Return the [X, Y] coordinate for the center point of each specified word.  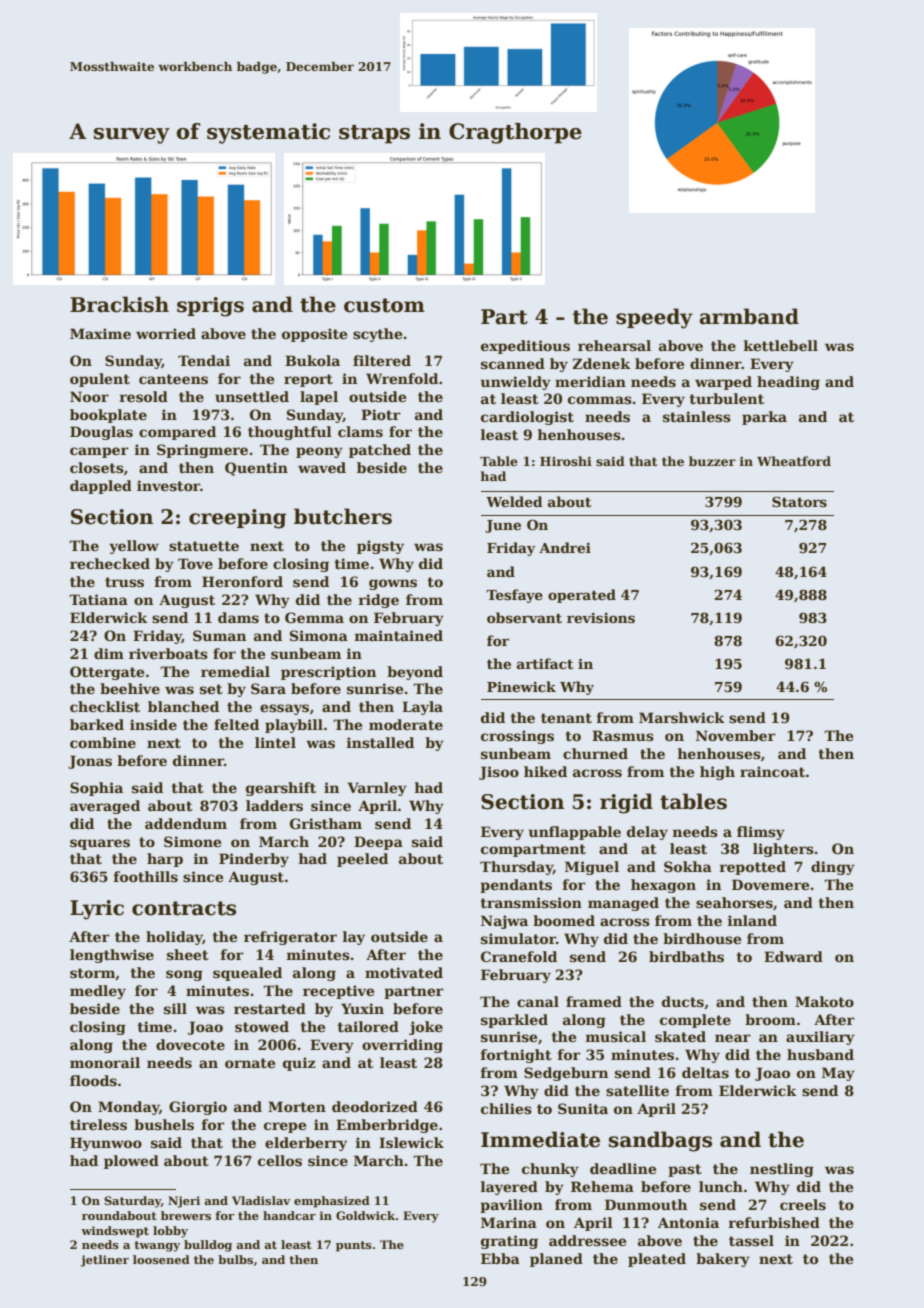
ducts [683, 1001]
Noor [89, 396]
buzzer [712, 461]
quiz [299, 1064]
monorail [105, 1062]
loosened [161, 1259]
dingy [833, 868]
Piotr [381, 414]
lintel [275, 742]
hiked [545, 771]
